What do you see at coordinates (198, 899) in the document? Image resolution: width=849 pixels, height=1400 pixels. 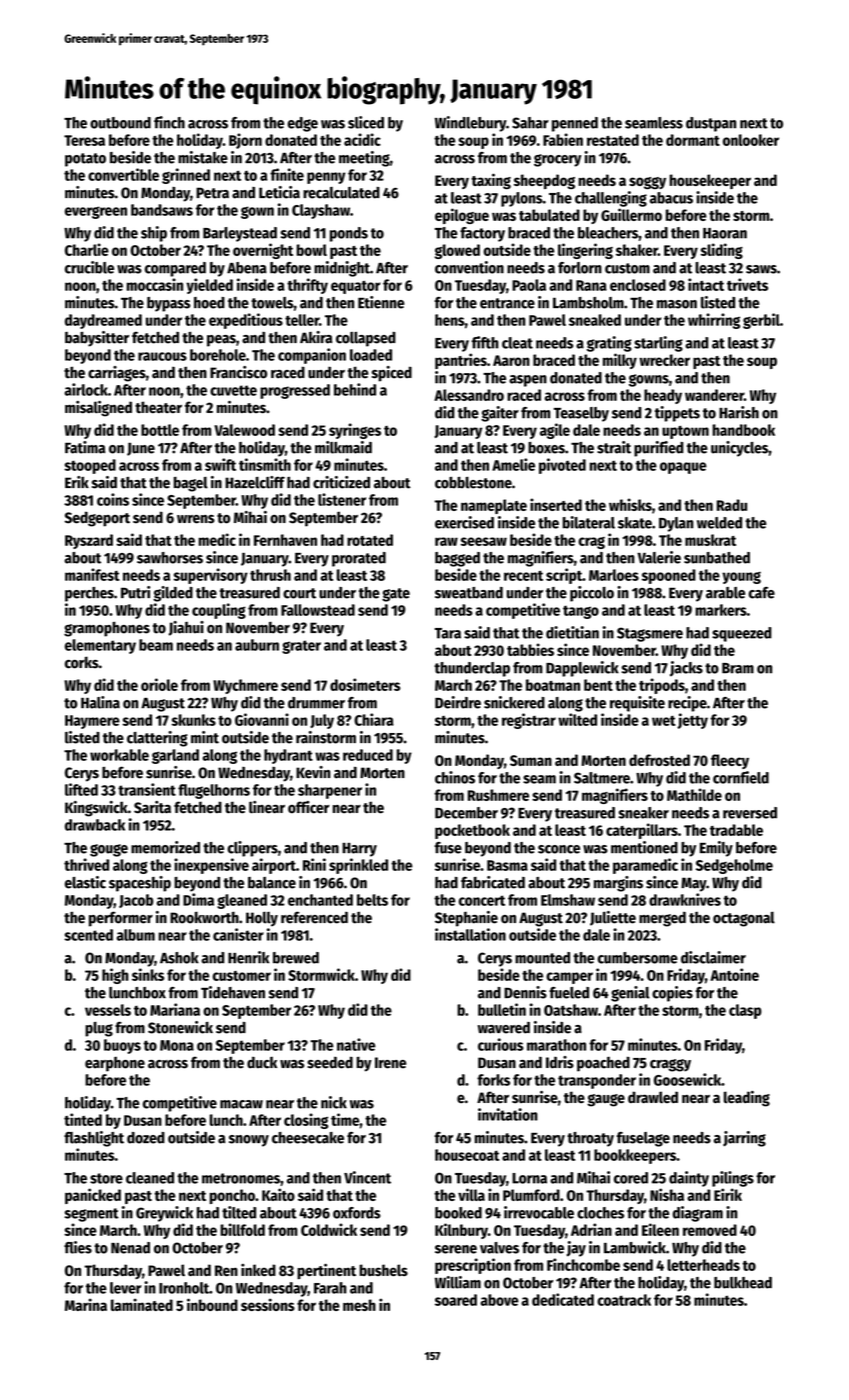 I see `Dima` at bounding box center [198, 899].
